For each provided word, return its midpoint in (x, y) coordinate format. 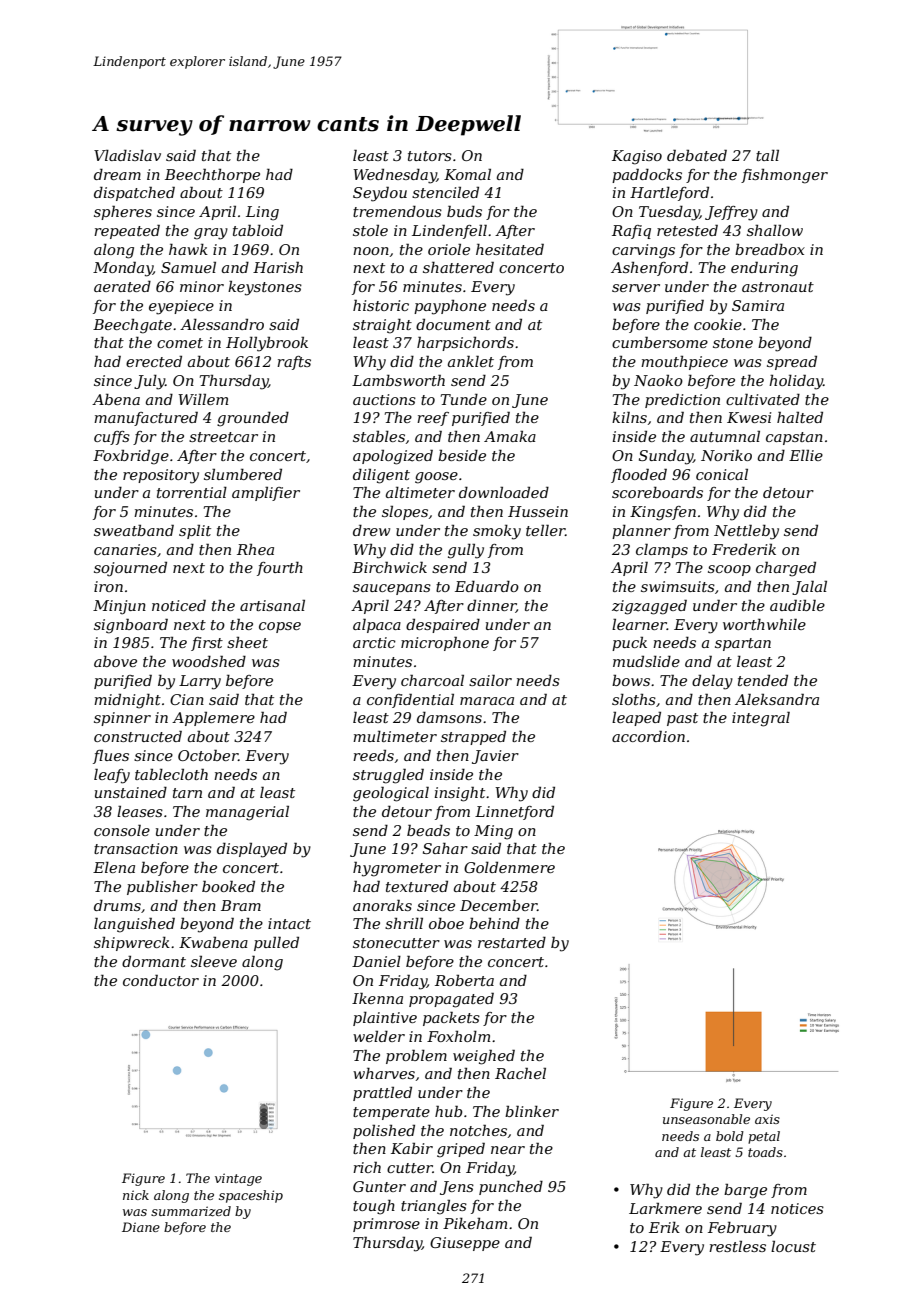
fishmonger (784, 176)
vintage (238, 1179)
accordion (648, 736)
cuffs (112, 438)
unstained (131, 792)
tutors (430, 156)
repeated (127, 231)
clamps (662, 550)
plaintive (385, 1019)
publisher (162, 887)
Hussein (538, 511)
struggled (388, 776)
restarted (512, 942)
